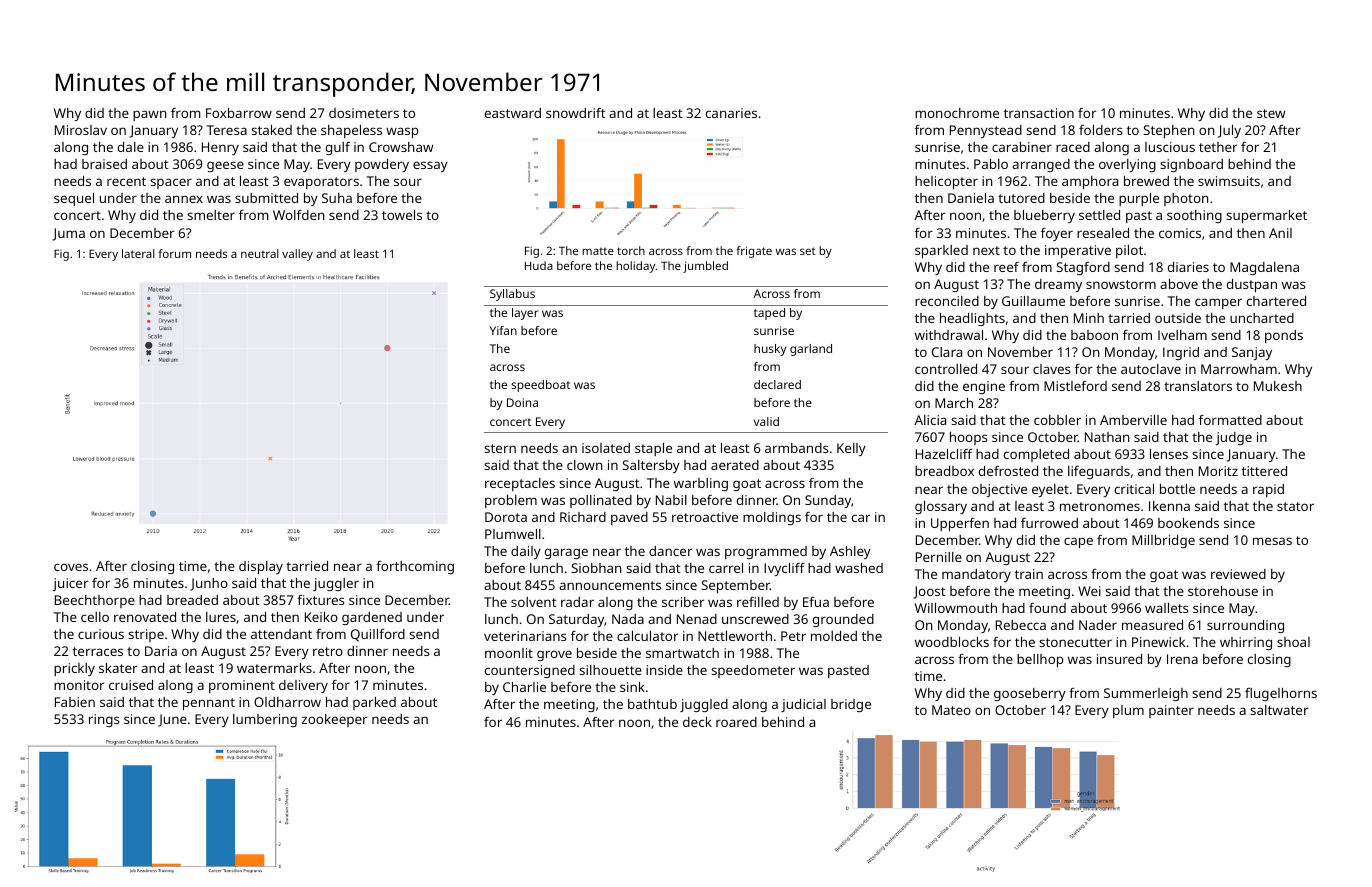 The width and height of the screenshot is (1372, 887). Describe the element at coordinates (1252, 285) in the screenshot. I see `dustpan` at that location.
